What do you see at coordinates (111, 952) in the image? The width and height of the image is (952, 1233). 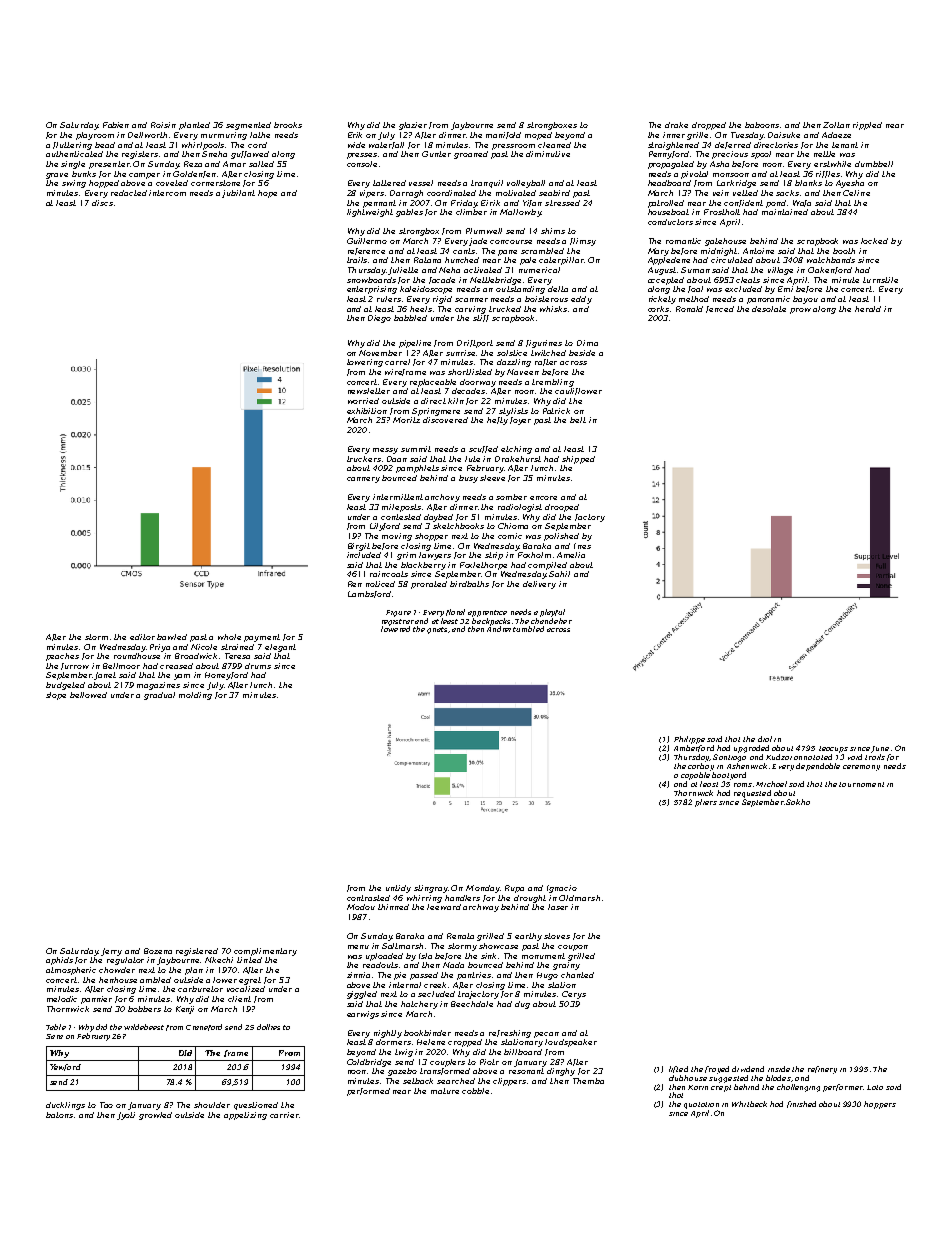 I see `Jerry` at bounding box center [111, 952].
